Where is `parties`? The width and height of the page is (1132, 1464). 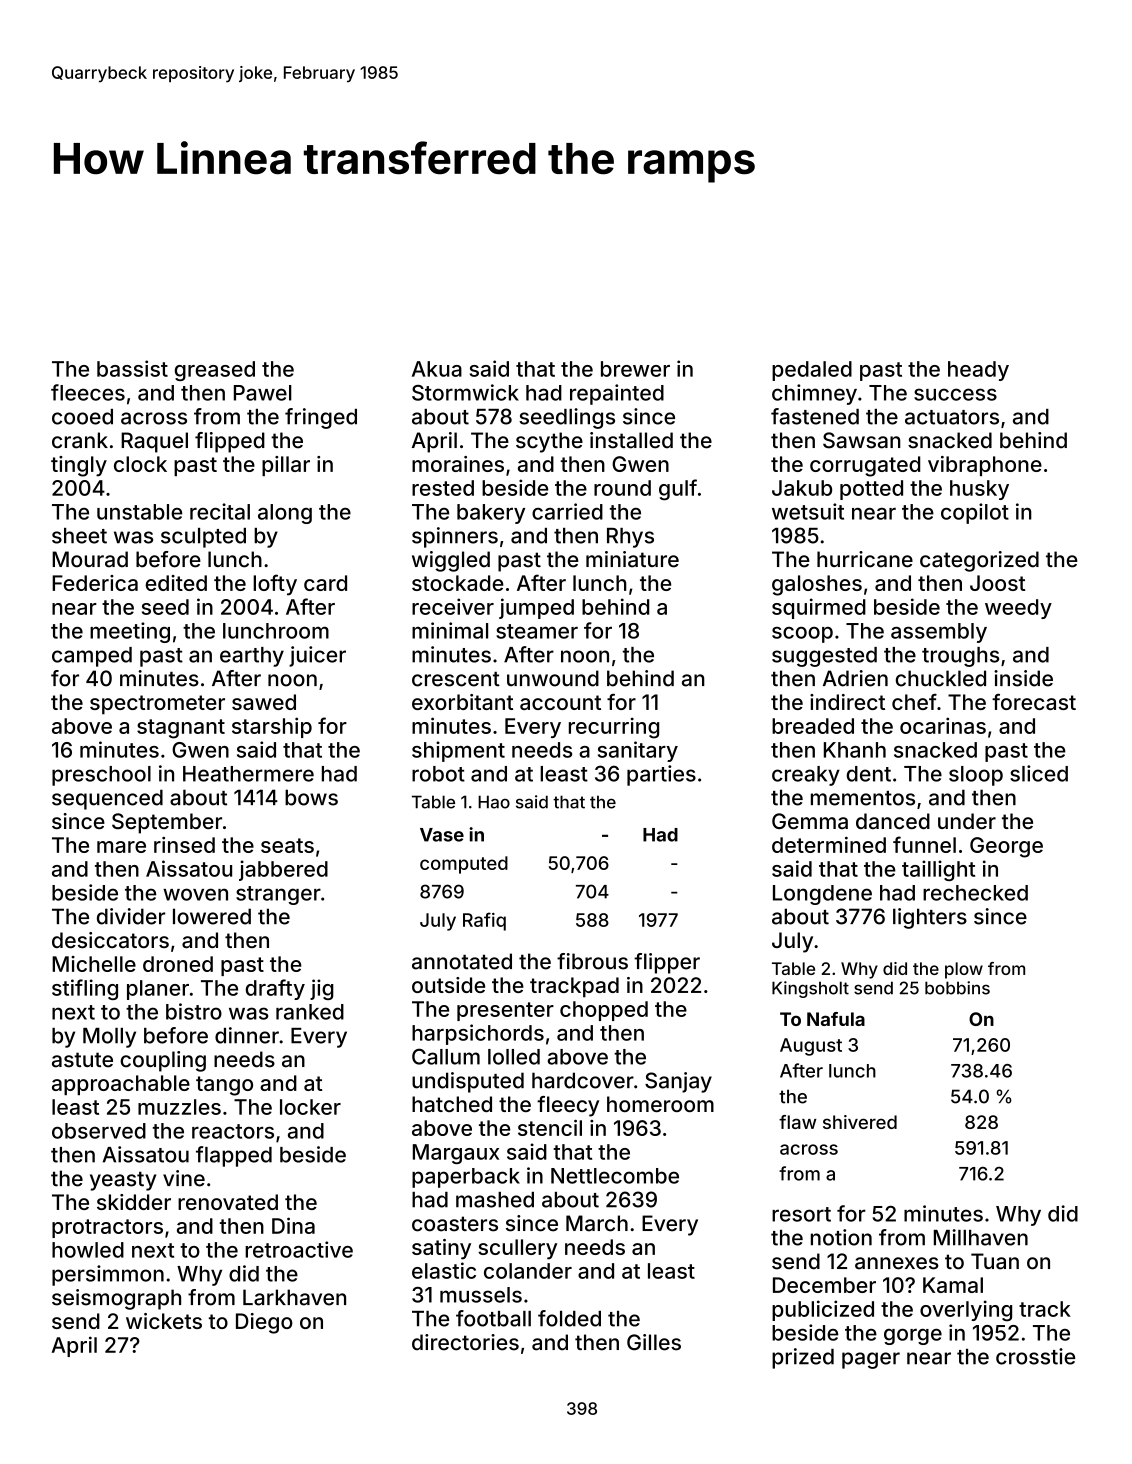
parties is located at coordinates (661, 775).
